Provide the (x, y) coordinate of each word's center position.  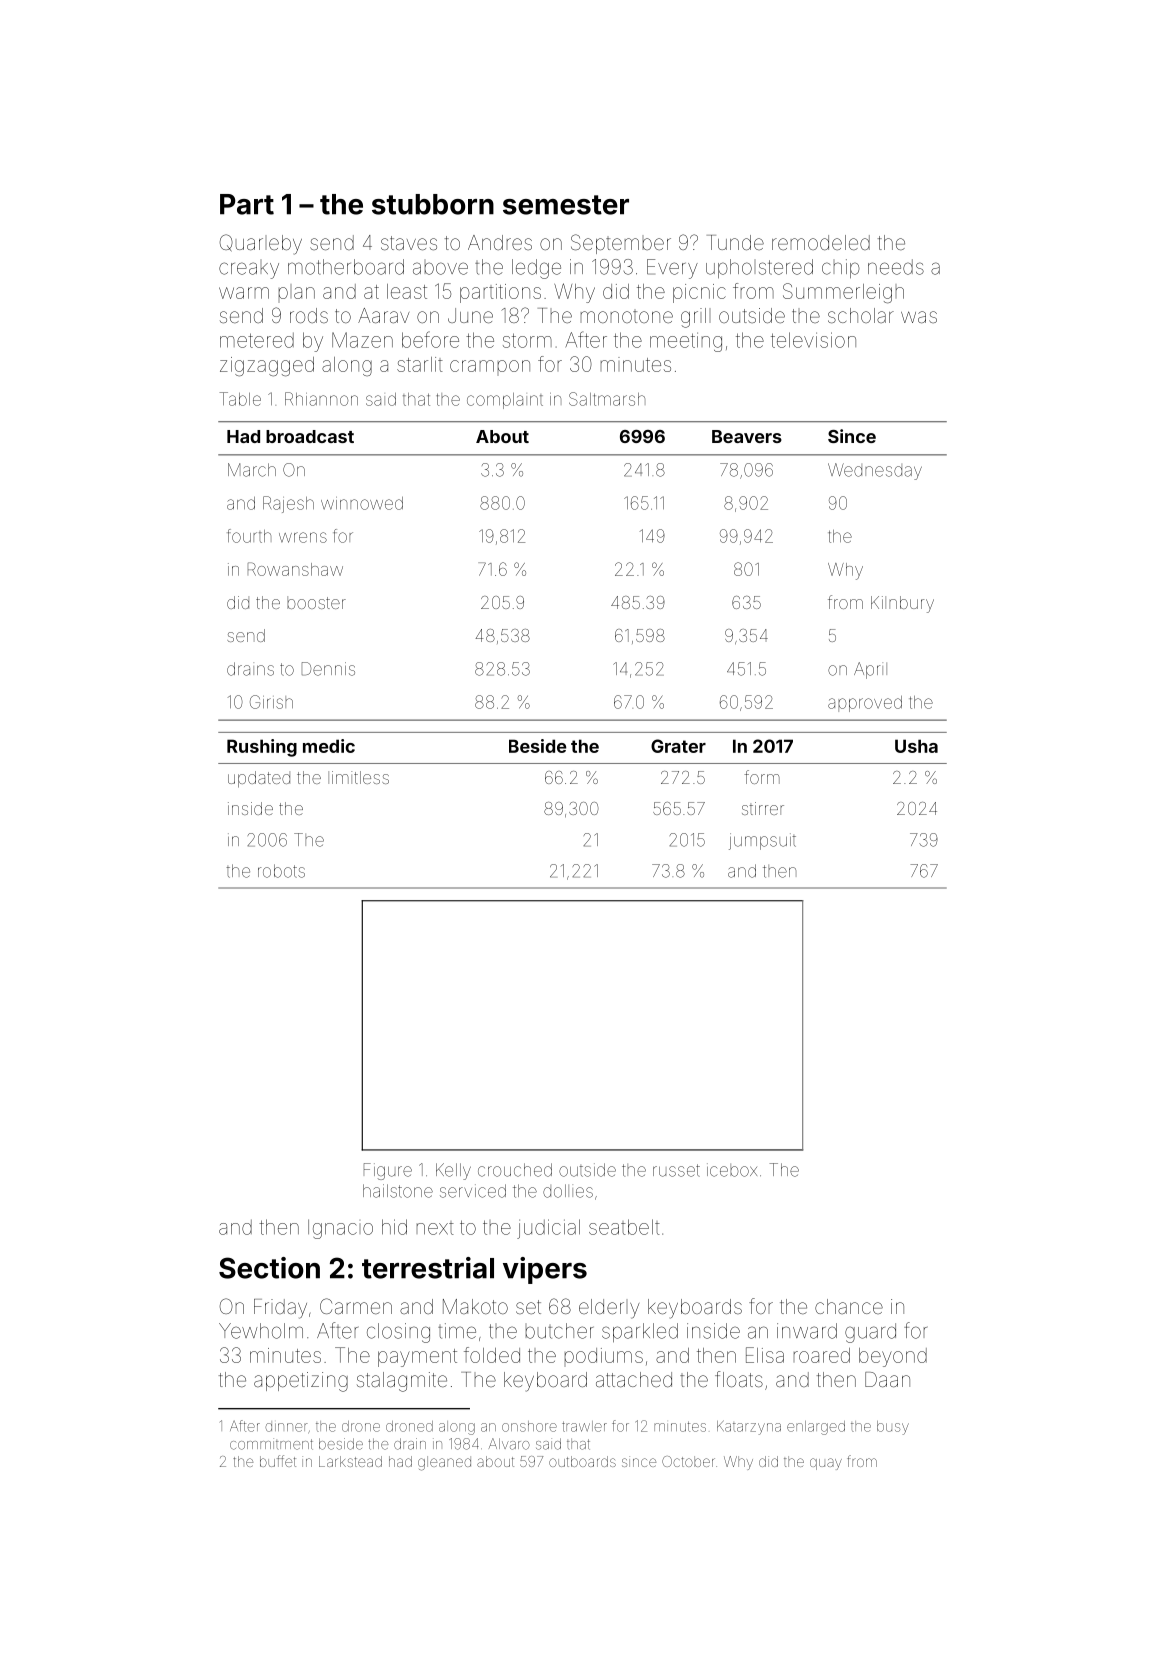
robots (281, 871)
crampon (490, 366)
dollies (568, 1191)
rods (309, 315)
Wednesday (875, 471)
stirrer (763, 808)
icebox (732, 1170)
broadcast (310, 436)
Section (269, 1268)
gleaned (444, 1463)
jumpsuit (762, 841)
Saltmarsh (607, 399)
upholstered (759, 268)
